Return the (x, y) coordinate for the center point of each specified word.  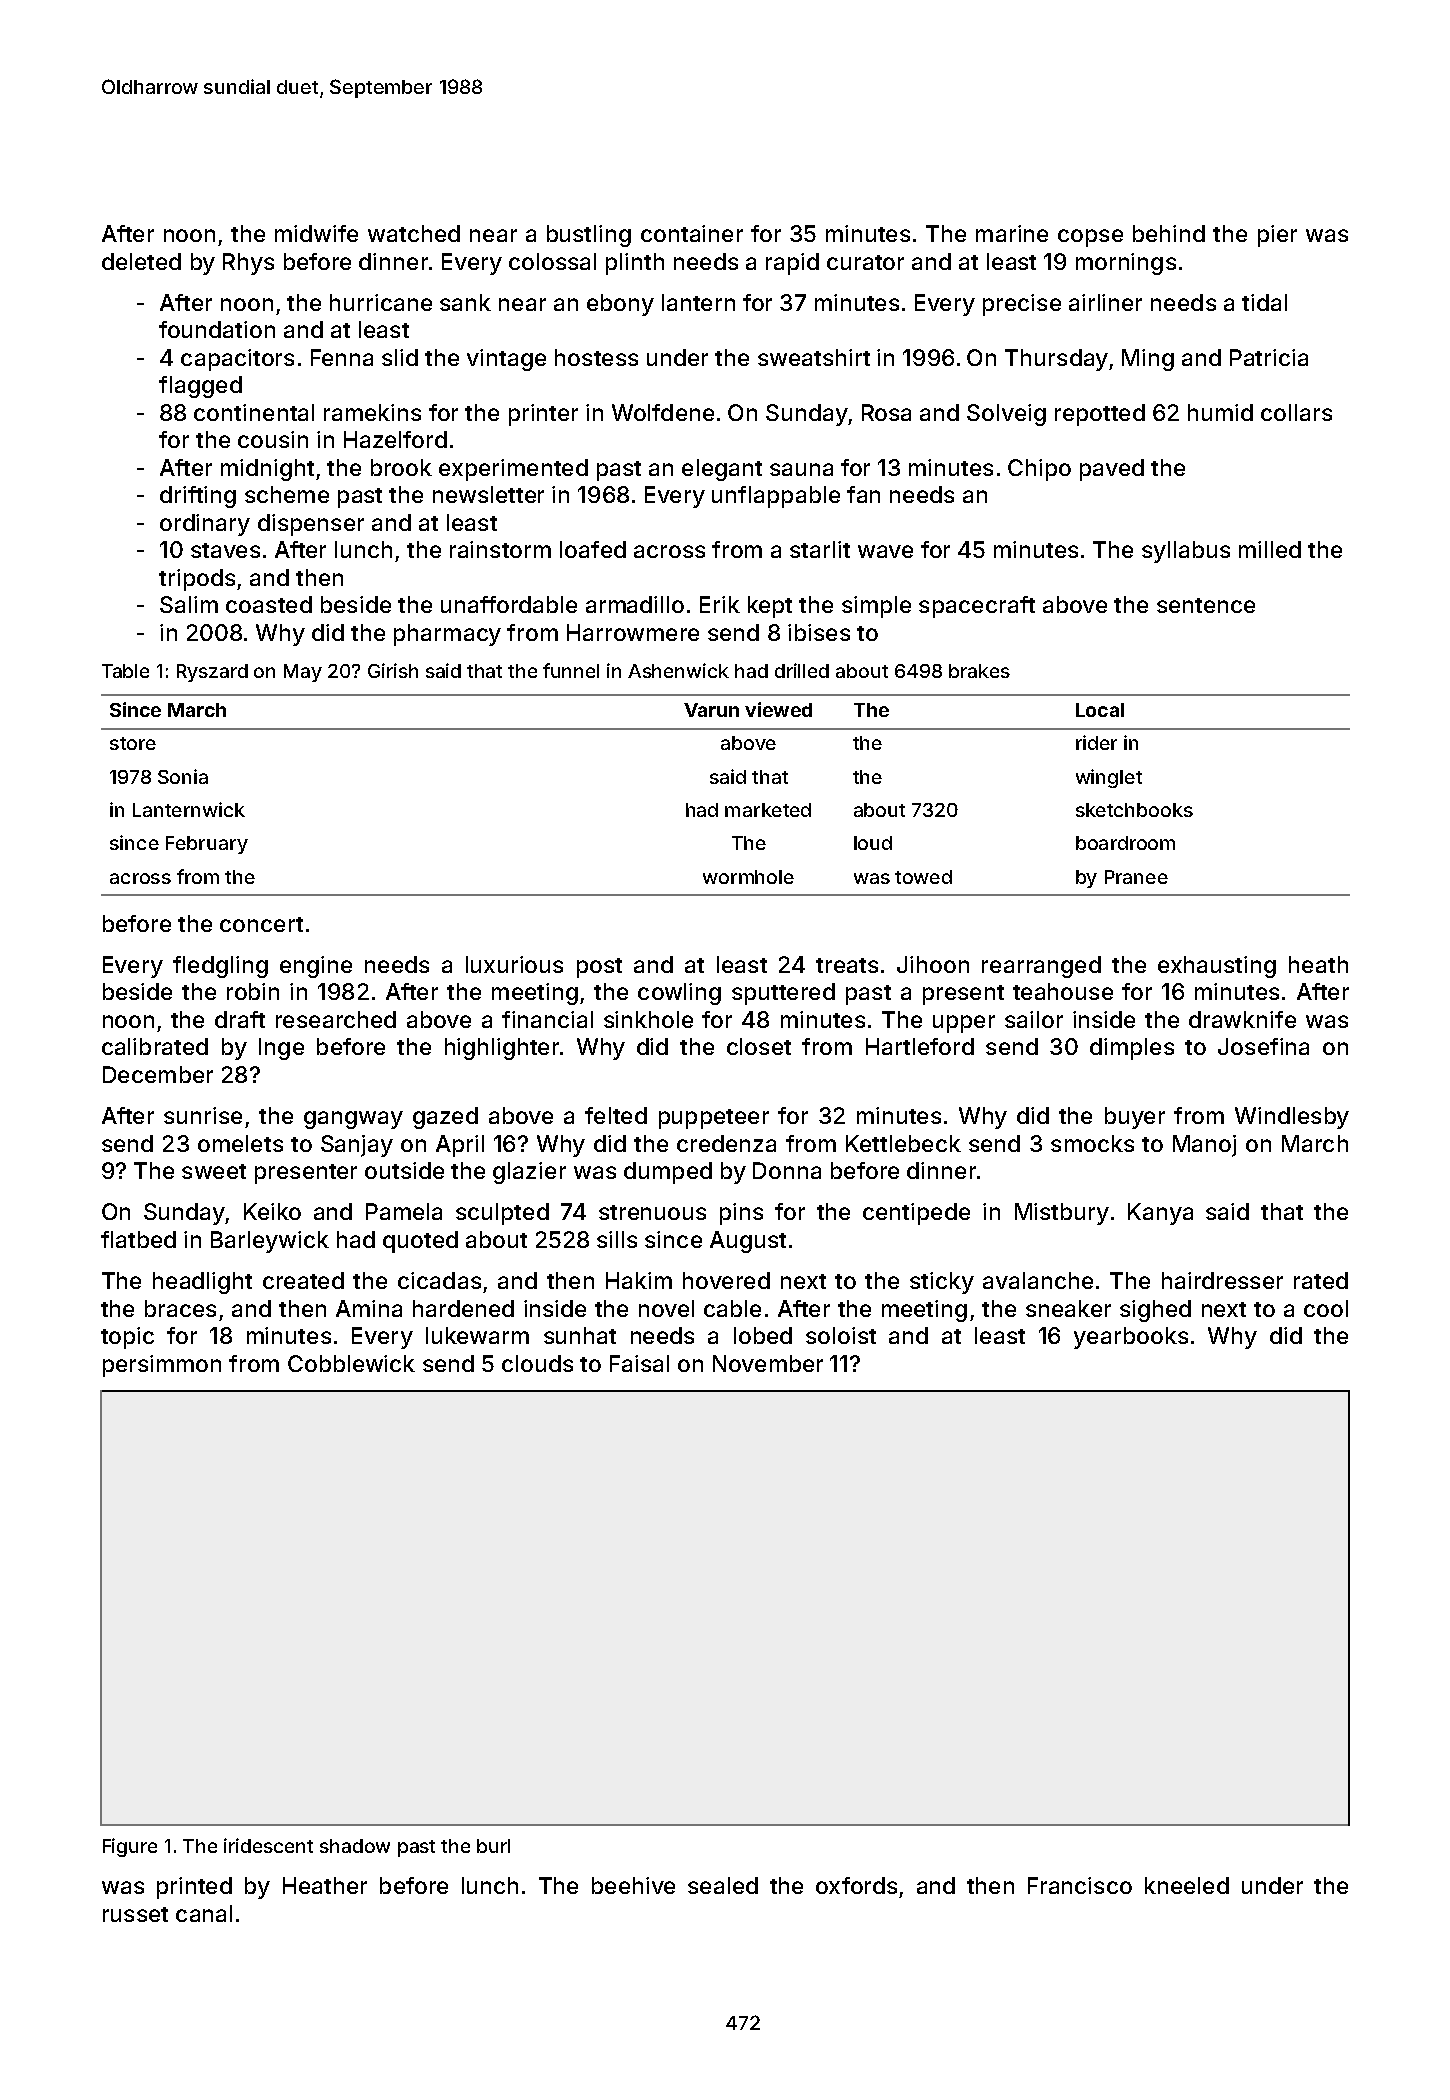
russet (135, 1914)
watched (414, 233)
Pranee (1136, 877)
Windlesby (1292, 1118)
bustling (589, 236)
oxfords (856, 1885)
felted (616, 1115)
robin (253, 991)
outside (404, 1170)
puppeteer (714, 1119)
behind (1169, 233)
